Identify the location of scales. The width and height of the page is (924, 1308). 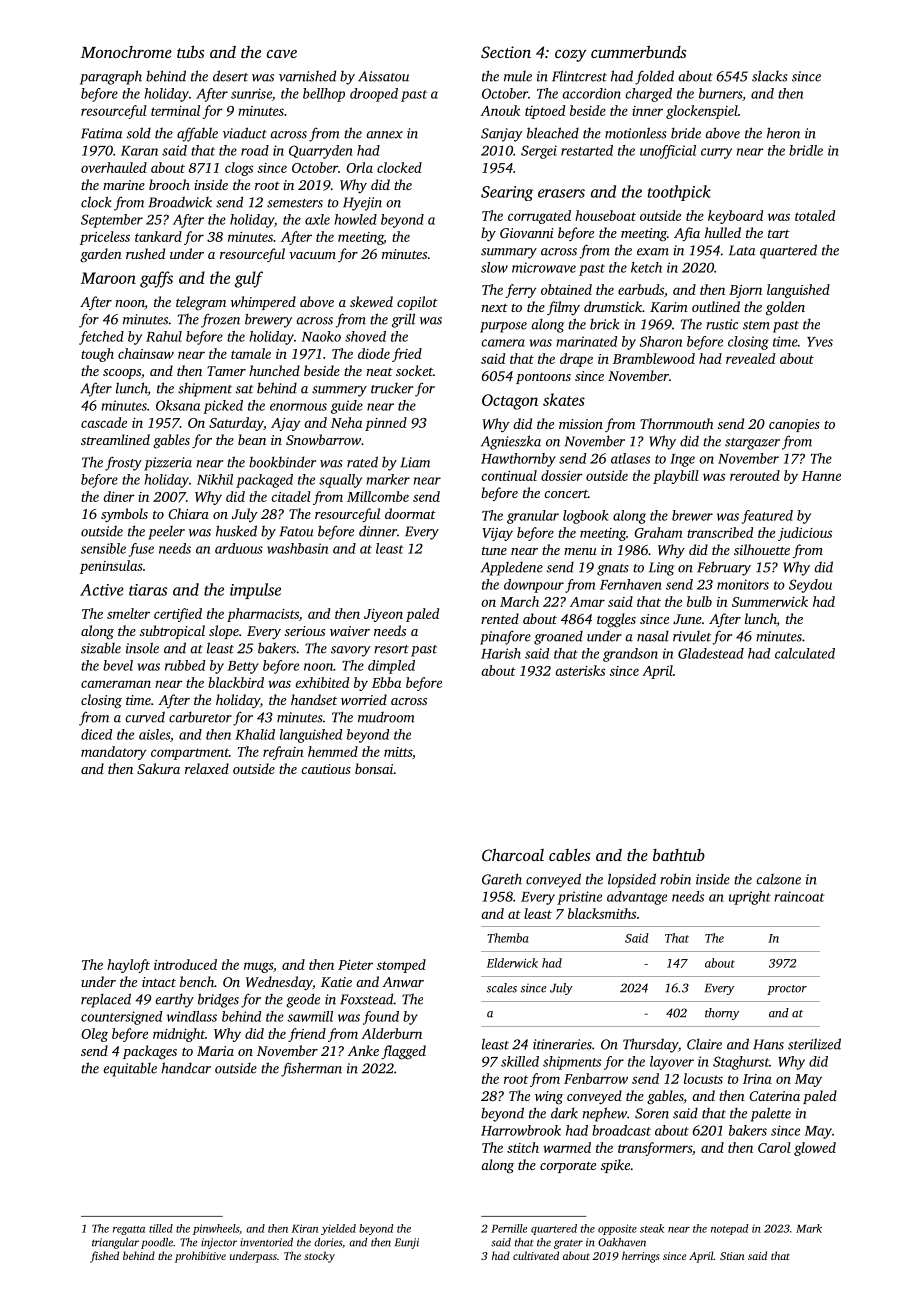
(502, 988).
